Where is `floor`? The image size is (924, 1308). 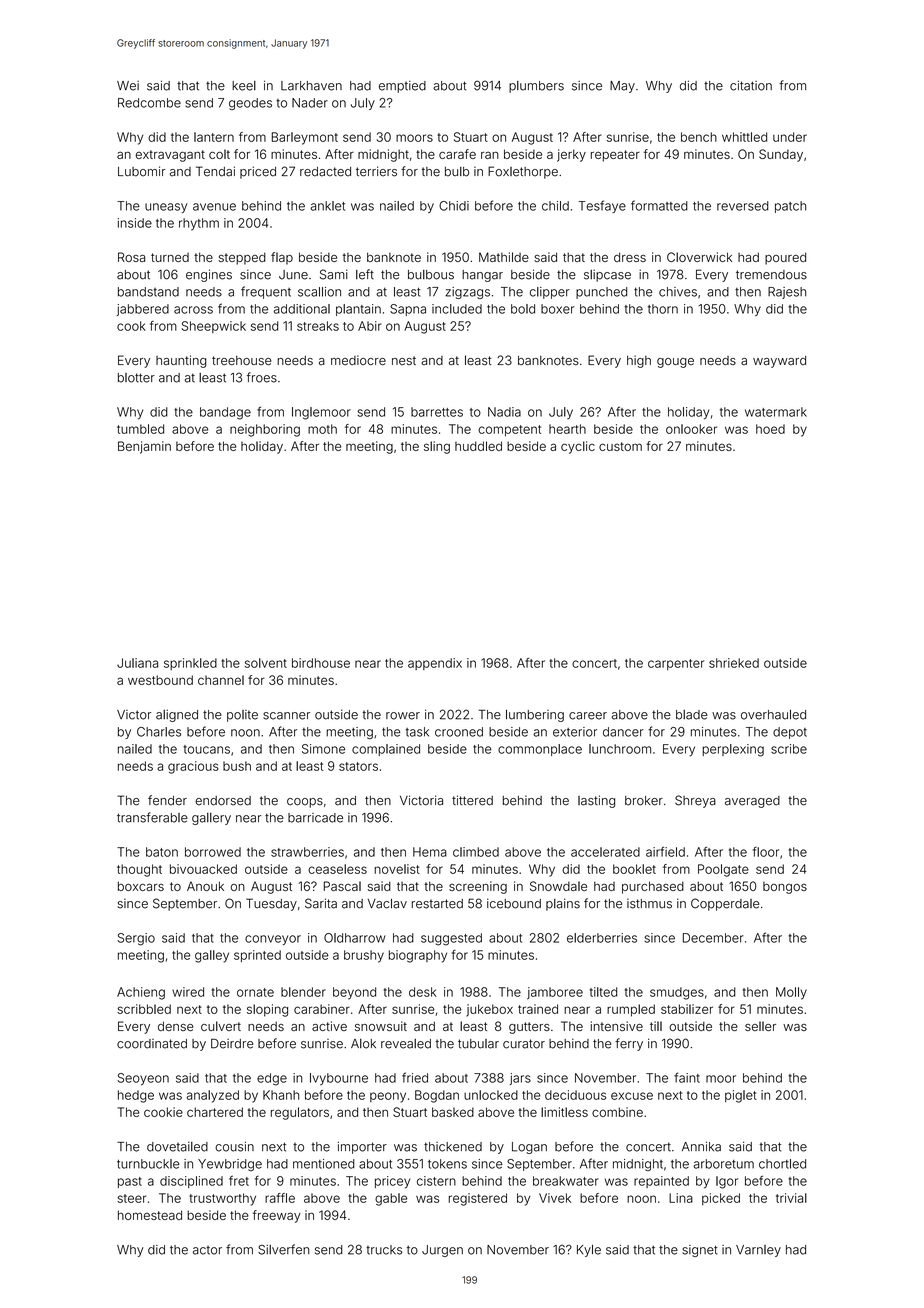
floor is located at coordinates (766, 852).
